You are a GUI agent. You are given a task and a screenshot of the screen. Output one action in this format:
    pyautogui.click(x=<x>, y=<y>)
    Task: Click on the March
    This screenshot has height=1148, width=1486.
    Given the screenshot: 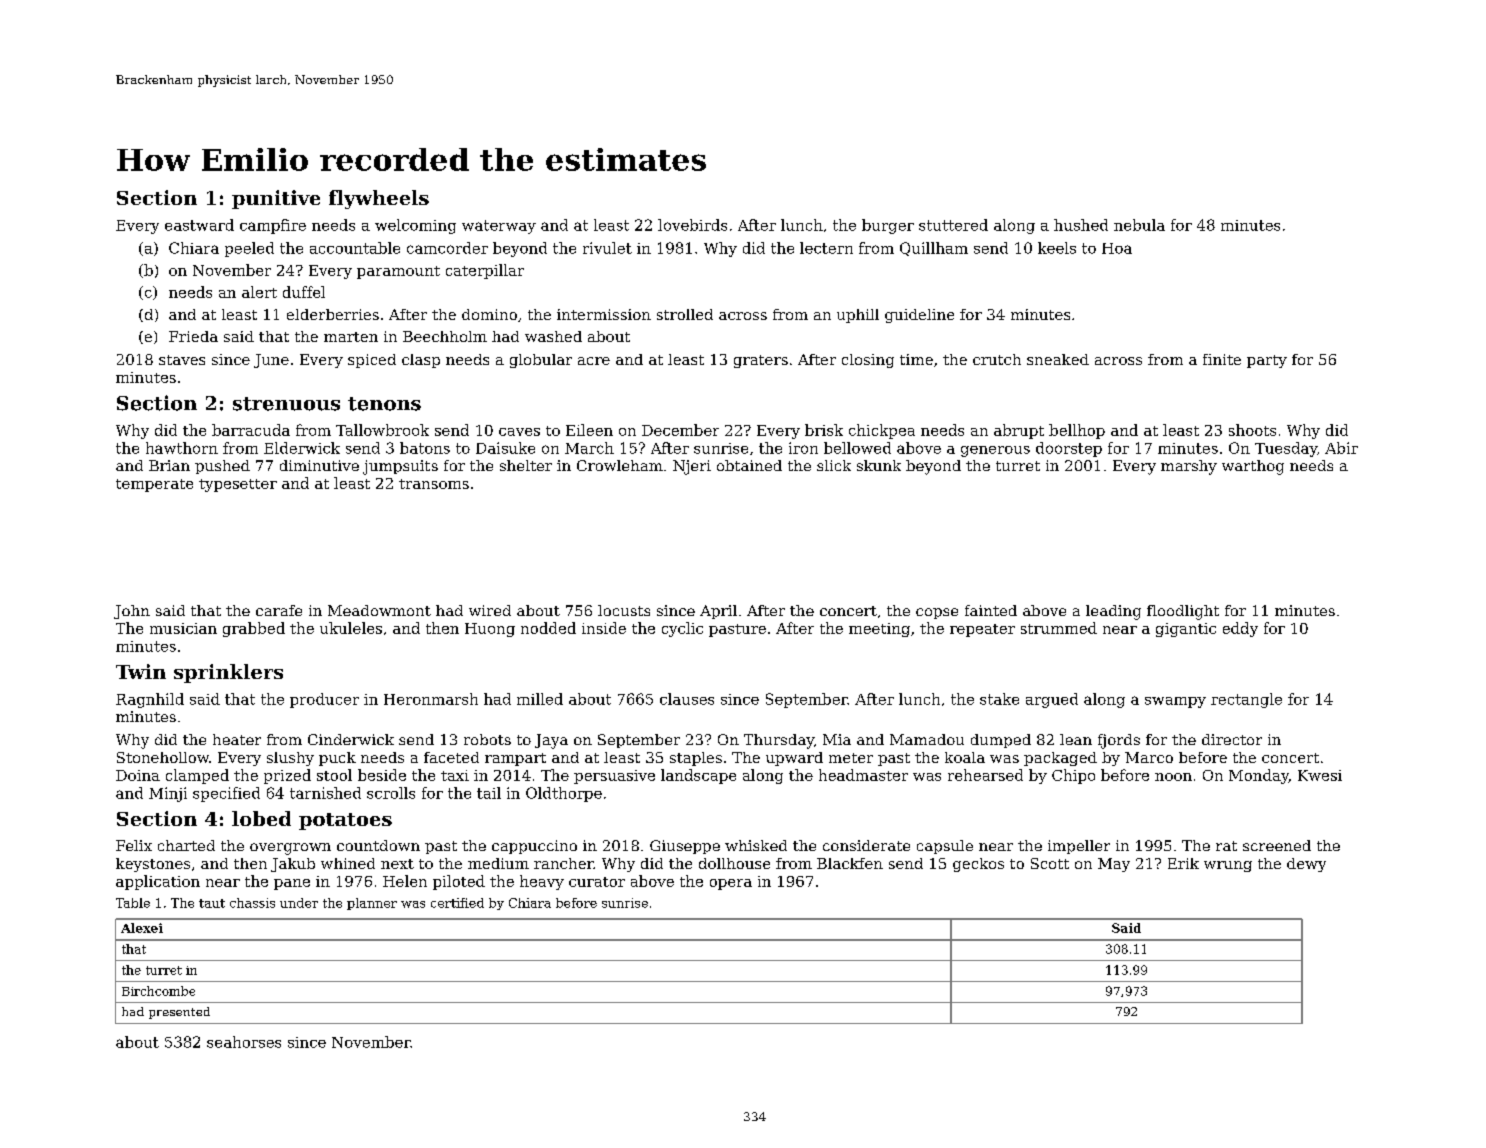 What is the action you would take?
    pyautogui.click(x=589, y=448)
